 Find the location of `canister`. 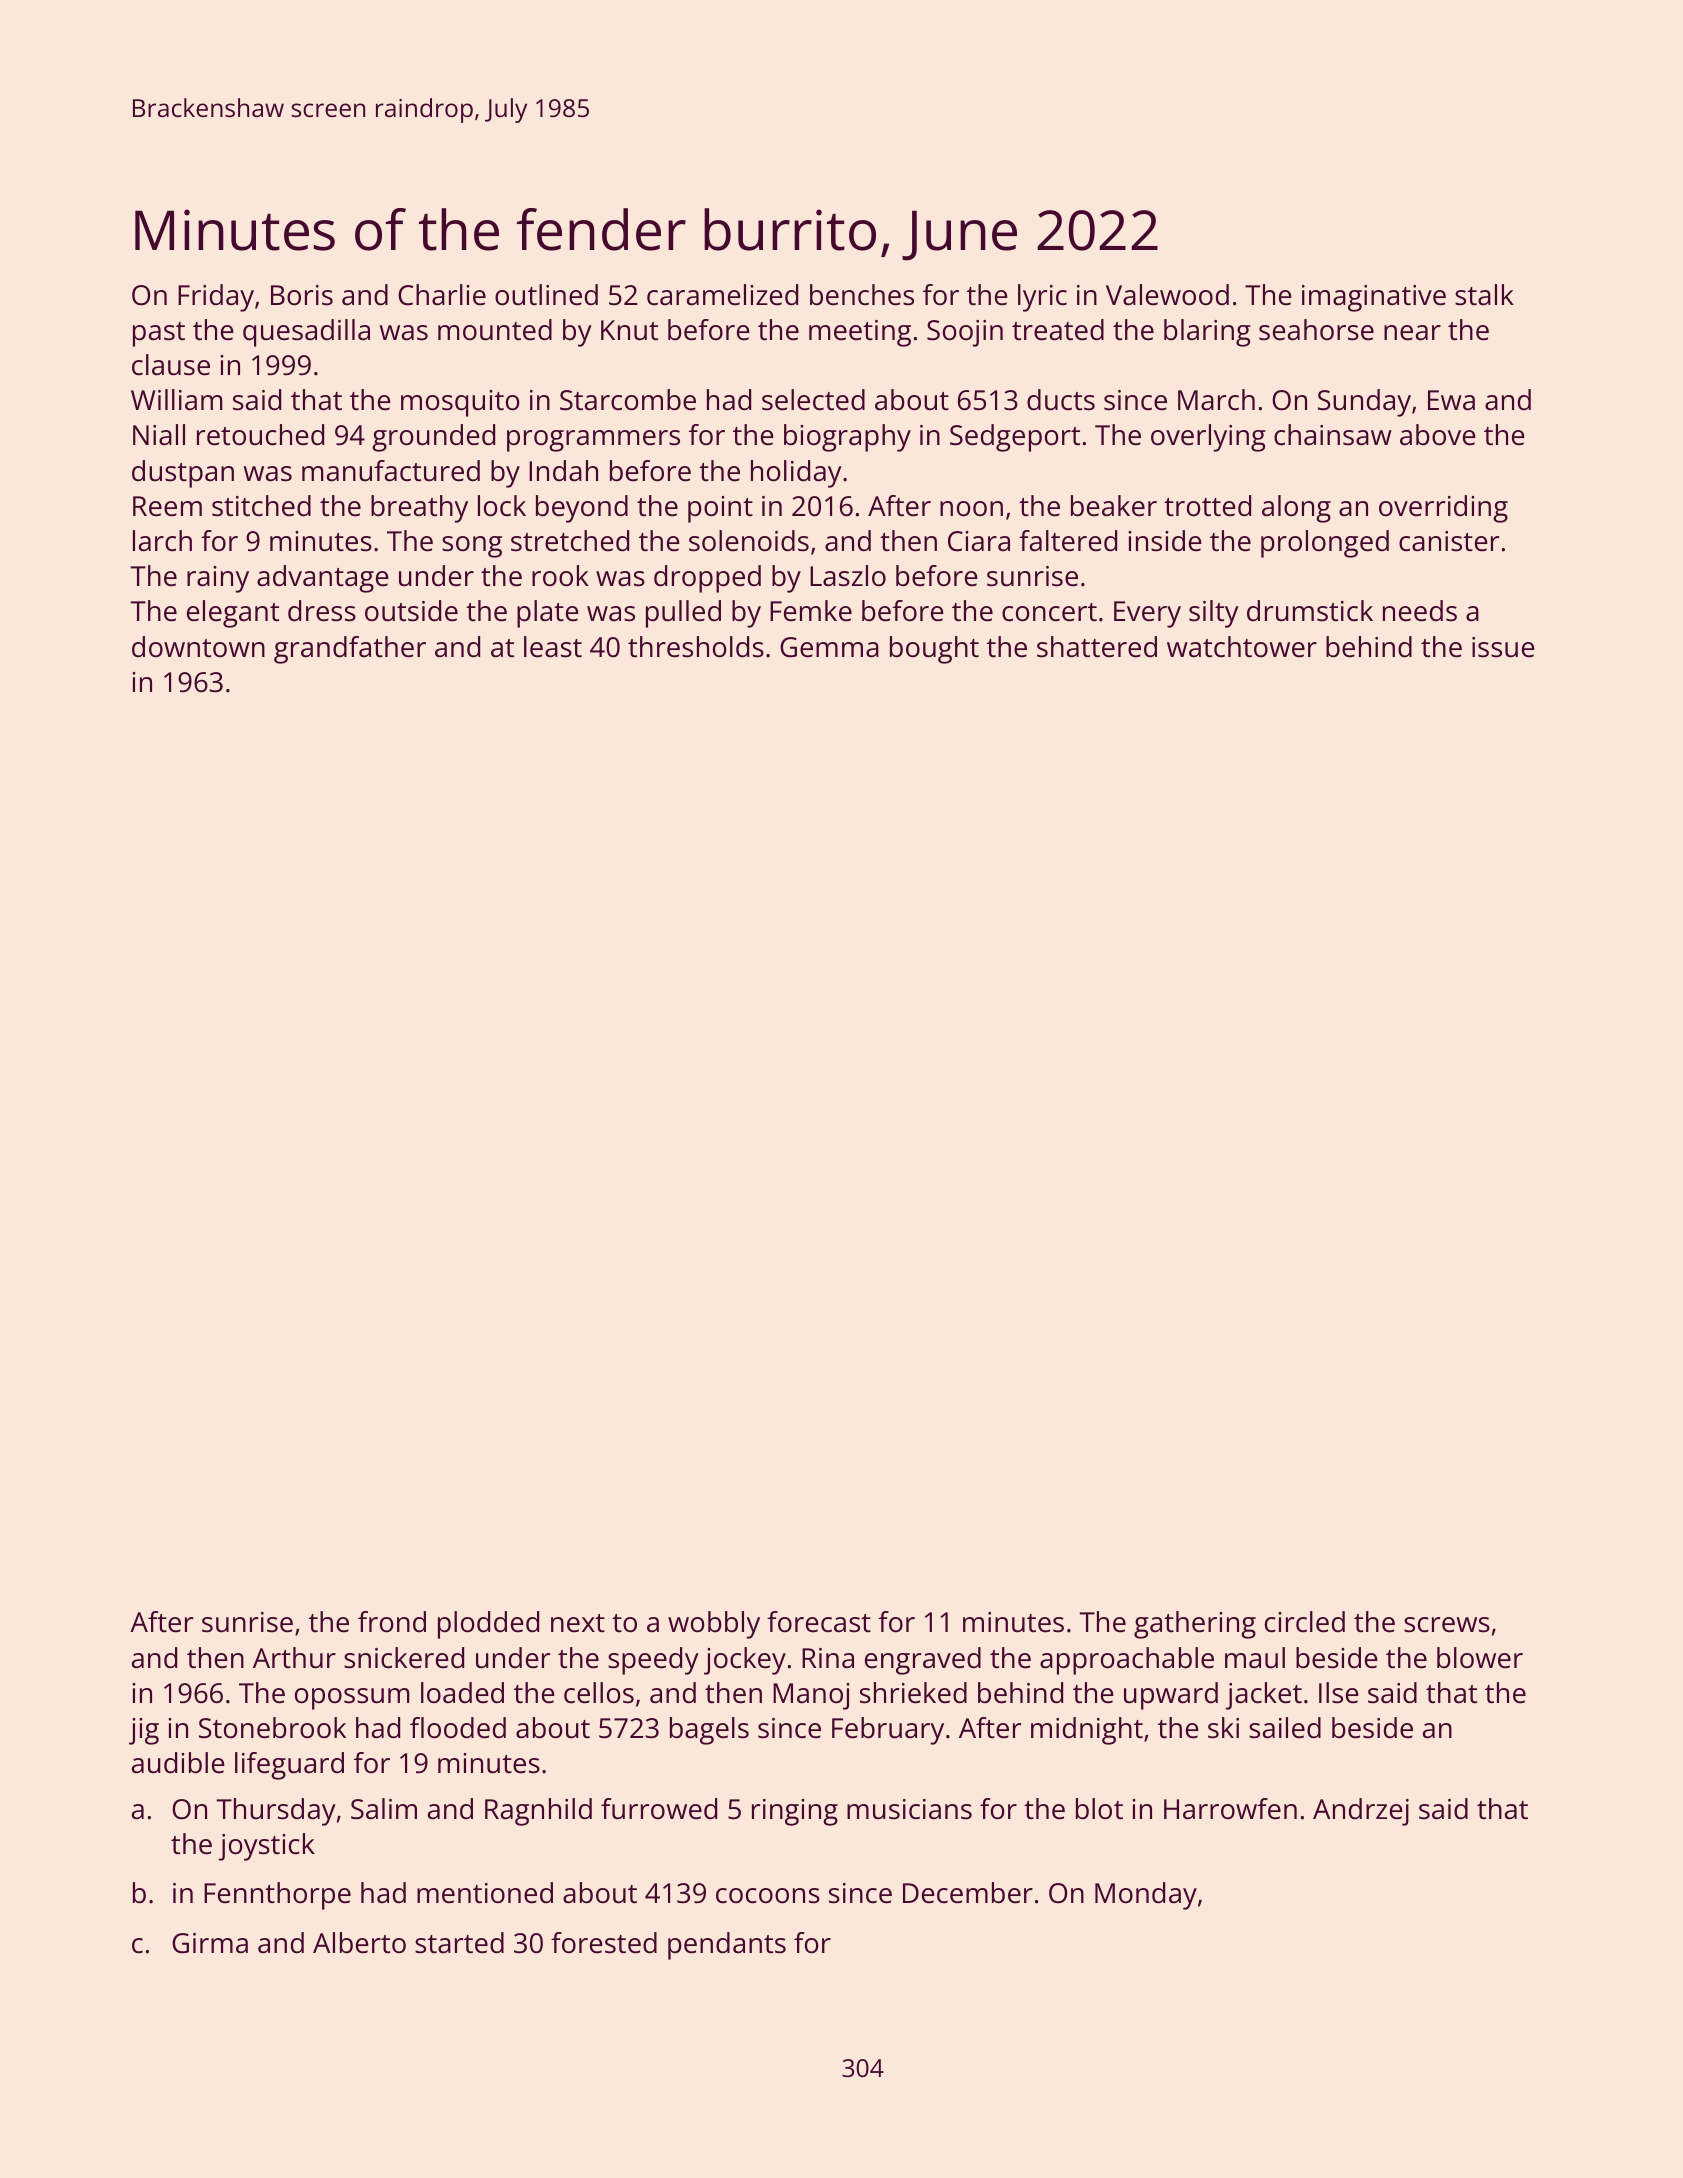

canister is located at coordinates (1449, 541).
